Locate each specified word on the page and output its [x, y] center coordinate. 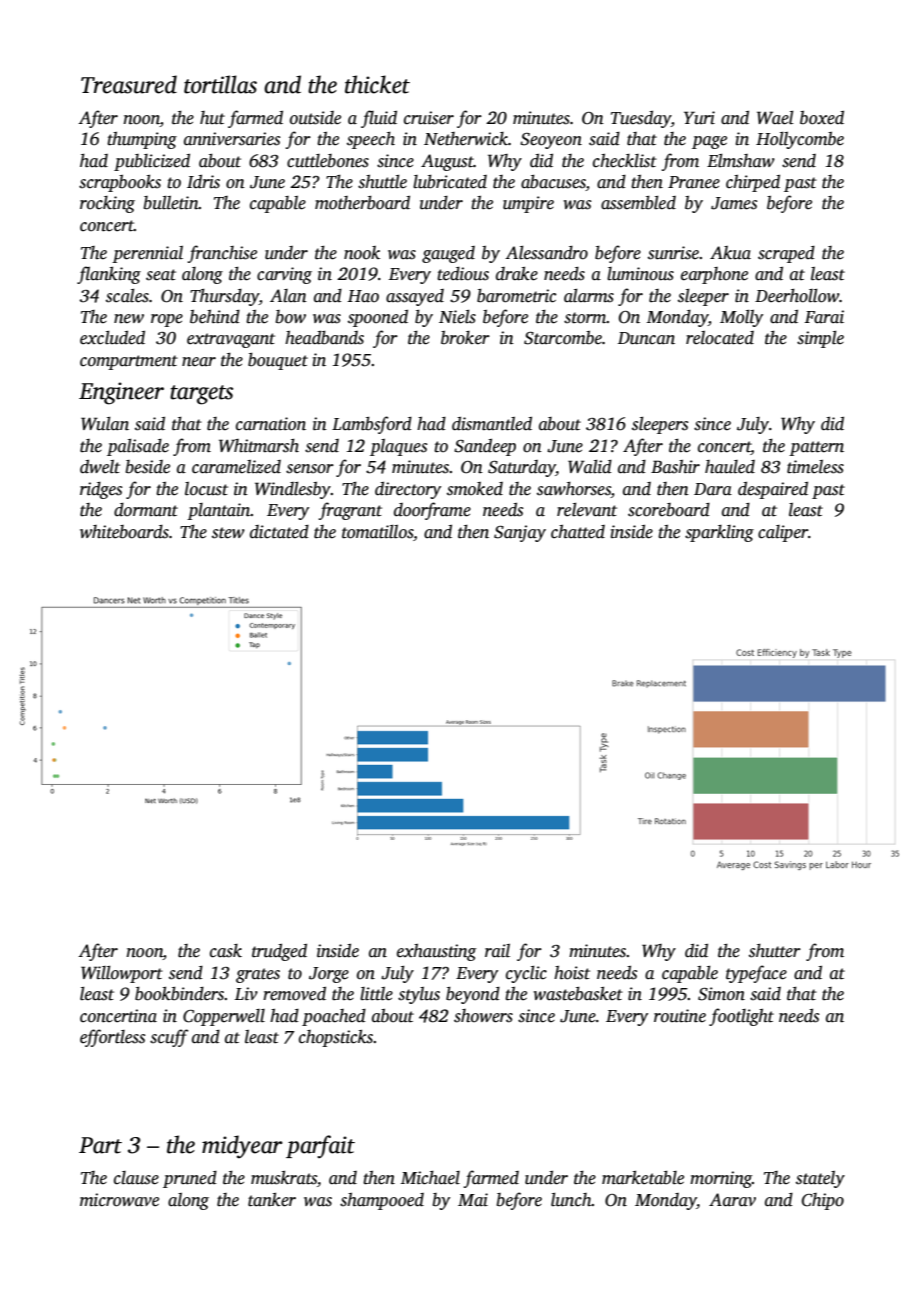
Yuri [699, 118]
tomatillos [377, 532]
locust [206, 489]
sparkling [719, 533]
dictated [279, 532]
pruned [190, 1179]
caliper [783, 533]
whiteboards [124, 532]
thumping [142, 140]
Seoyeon [551, 141]
